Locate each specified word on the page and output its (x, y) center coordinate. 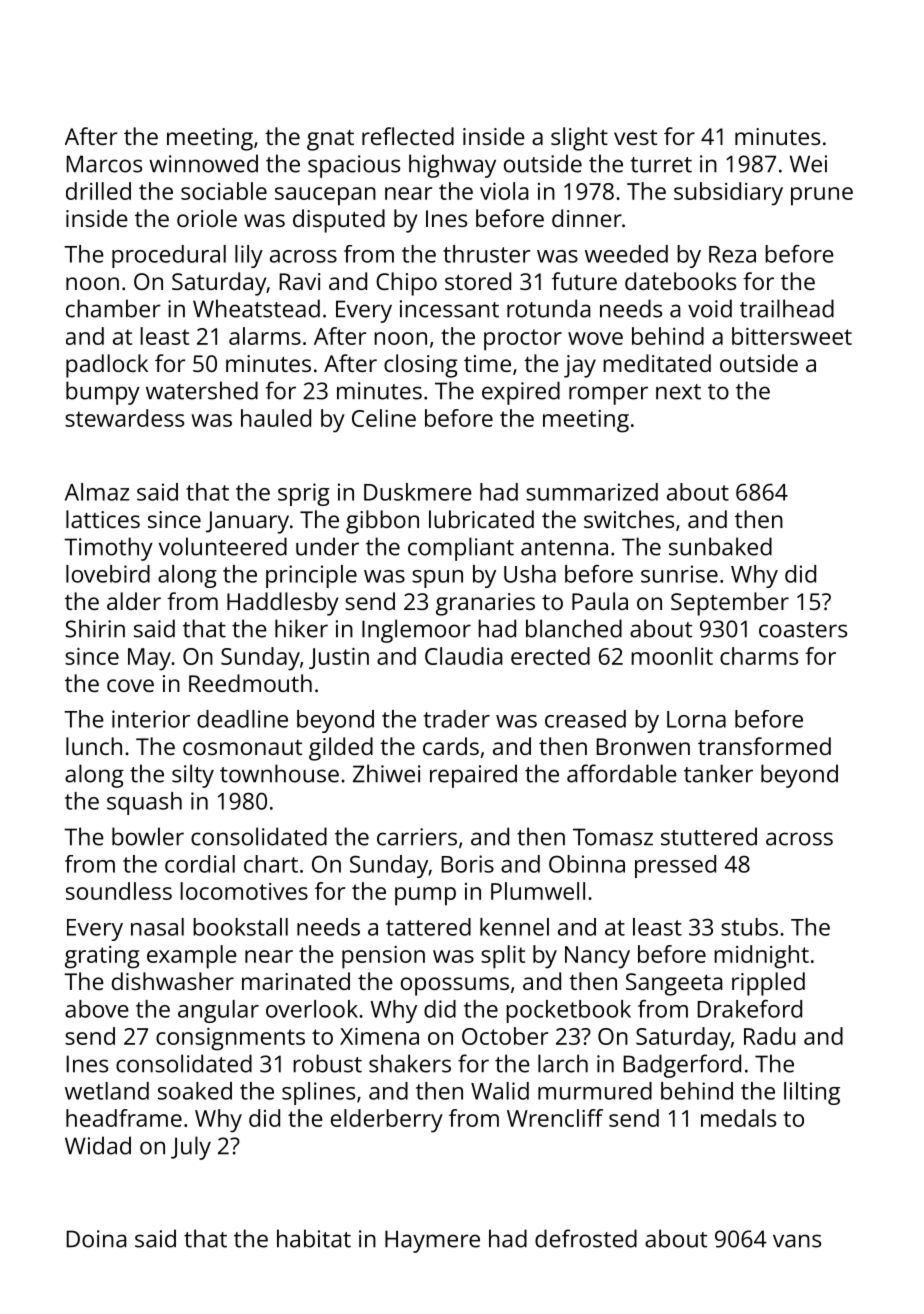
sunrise (679, 574)
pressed (675, 866)
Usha (530, 574)
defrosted (586, 1238)
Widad (98, 1145)
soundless (119, 891)
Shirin (95, 628)
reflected (408, 136)
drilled (98, 191)
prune (822, 196)
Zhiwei (387, 773)
